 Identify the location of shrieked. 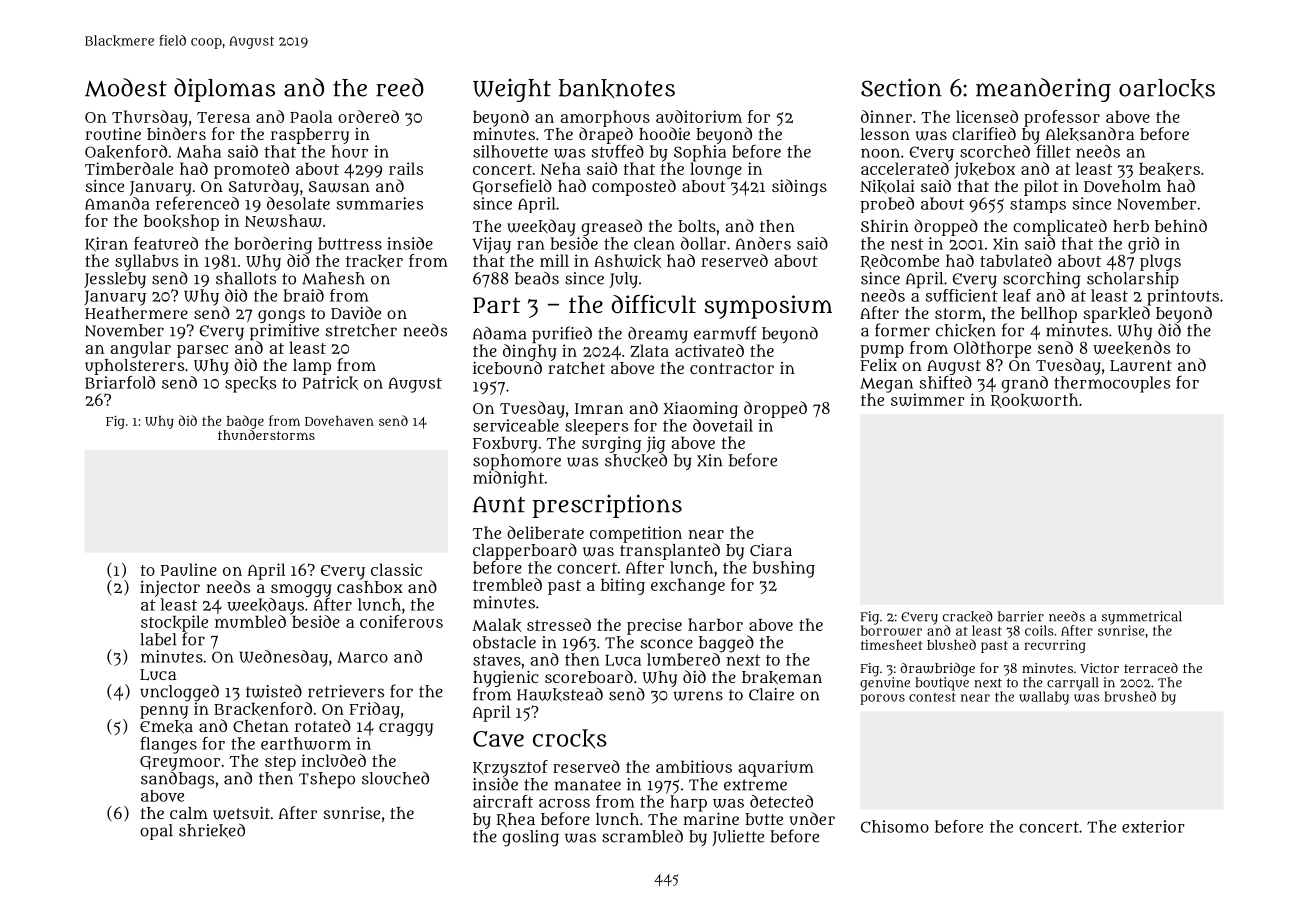
(212, 830).
